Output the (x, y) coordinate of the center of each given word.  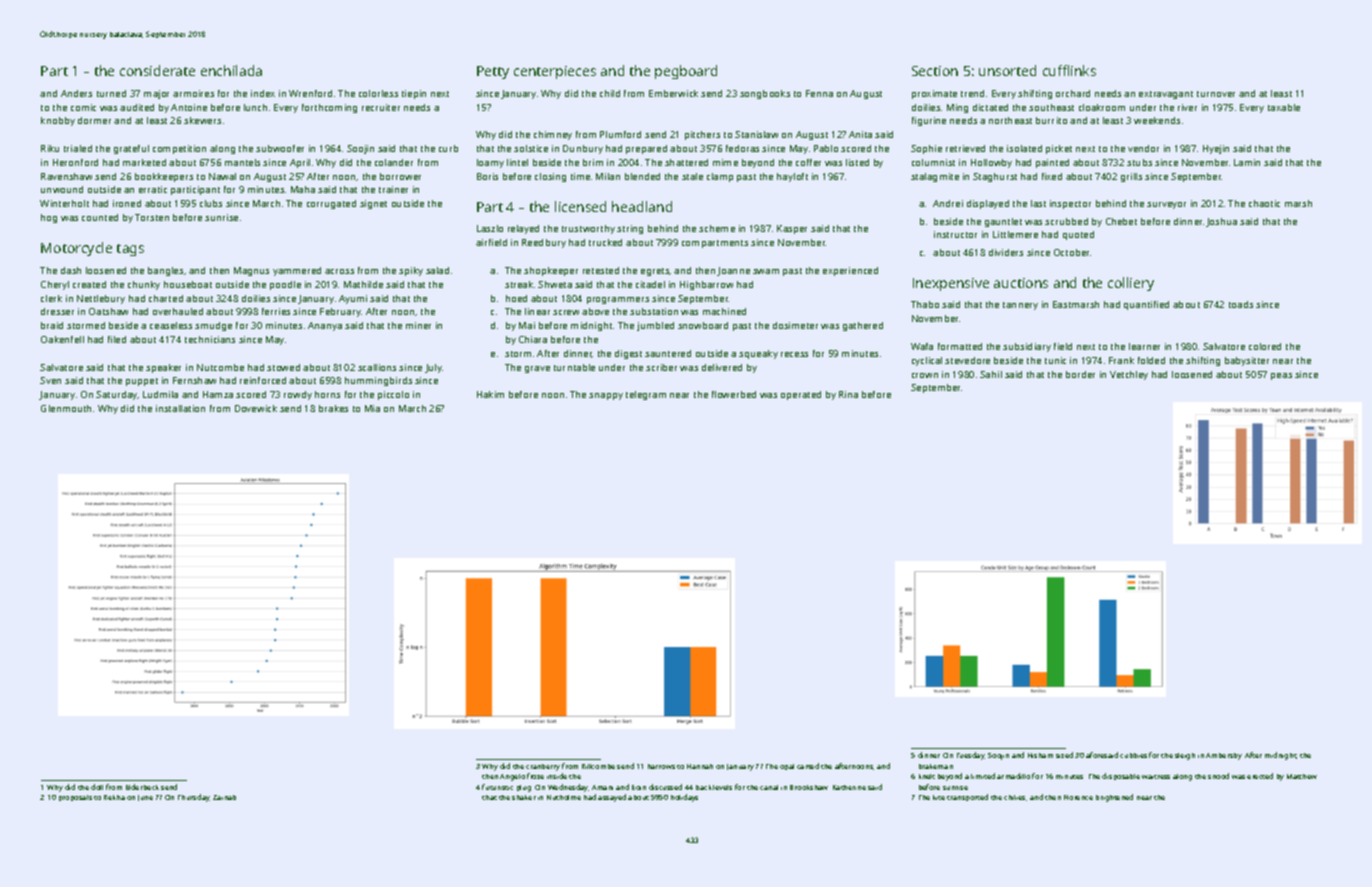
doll (97, 787)
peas (1281, 376)
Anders (76, 93)
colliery (1131, 284)
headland (642, 206)
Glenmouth (66, 408)
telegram (646, 395)
